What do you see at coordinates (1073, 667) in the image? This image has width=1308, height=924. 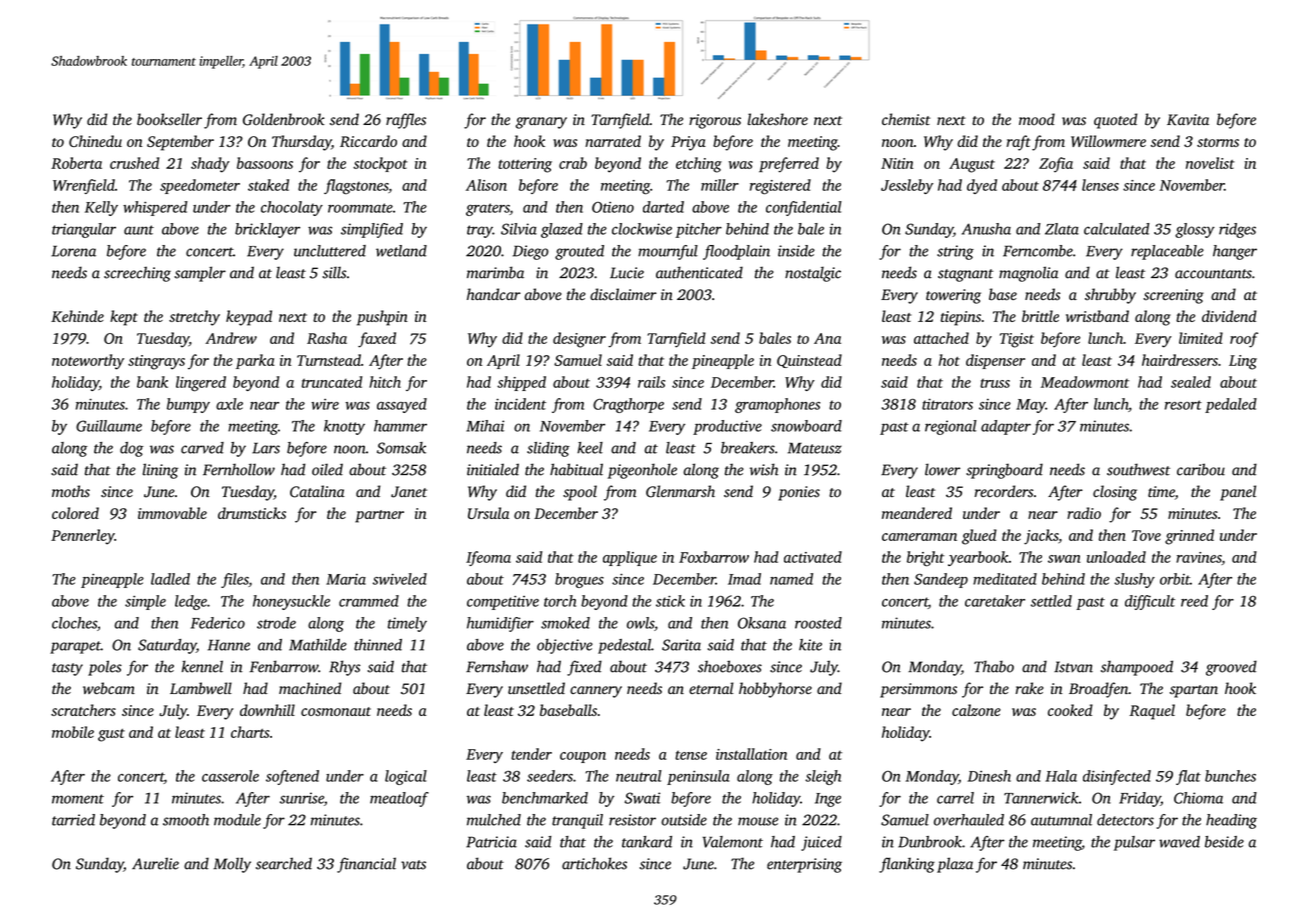 I see `Istvan` at bounding box center [1073, 667].
